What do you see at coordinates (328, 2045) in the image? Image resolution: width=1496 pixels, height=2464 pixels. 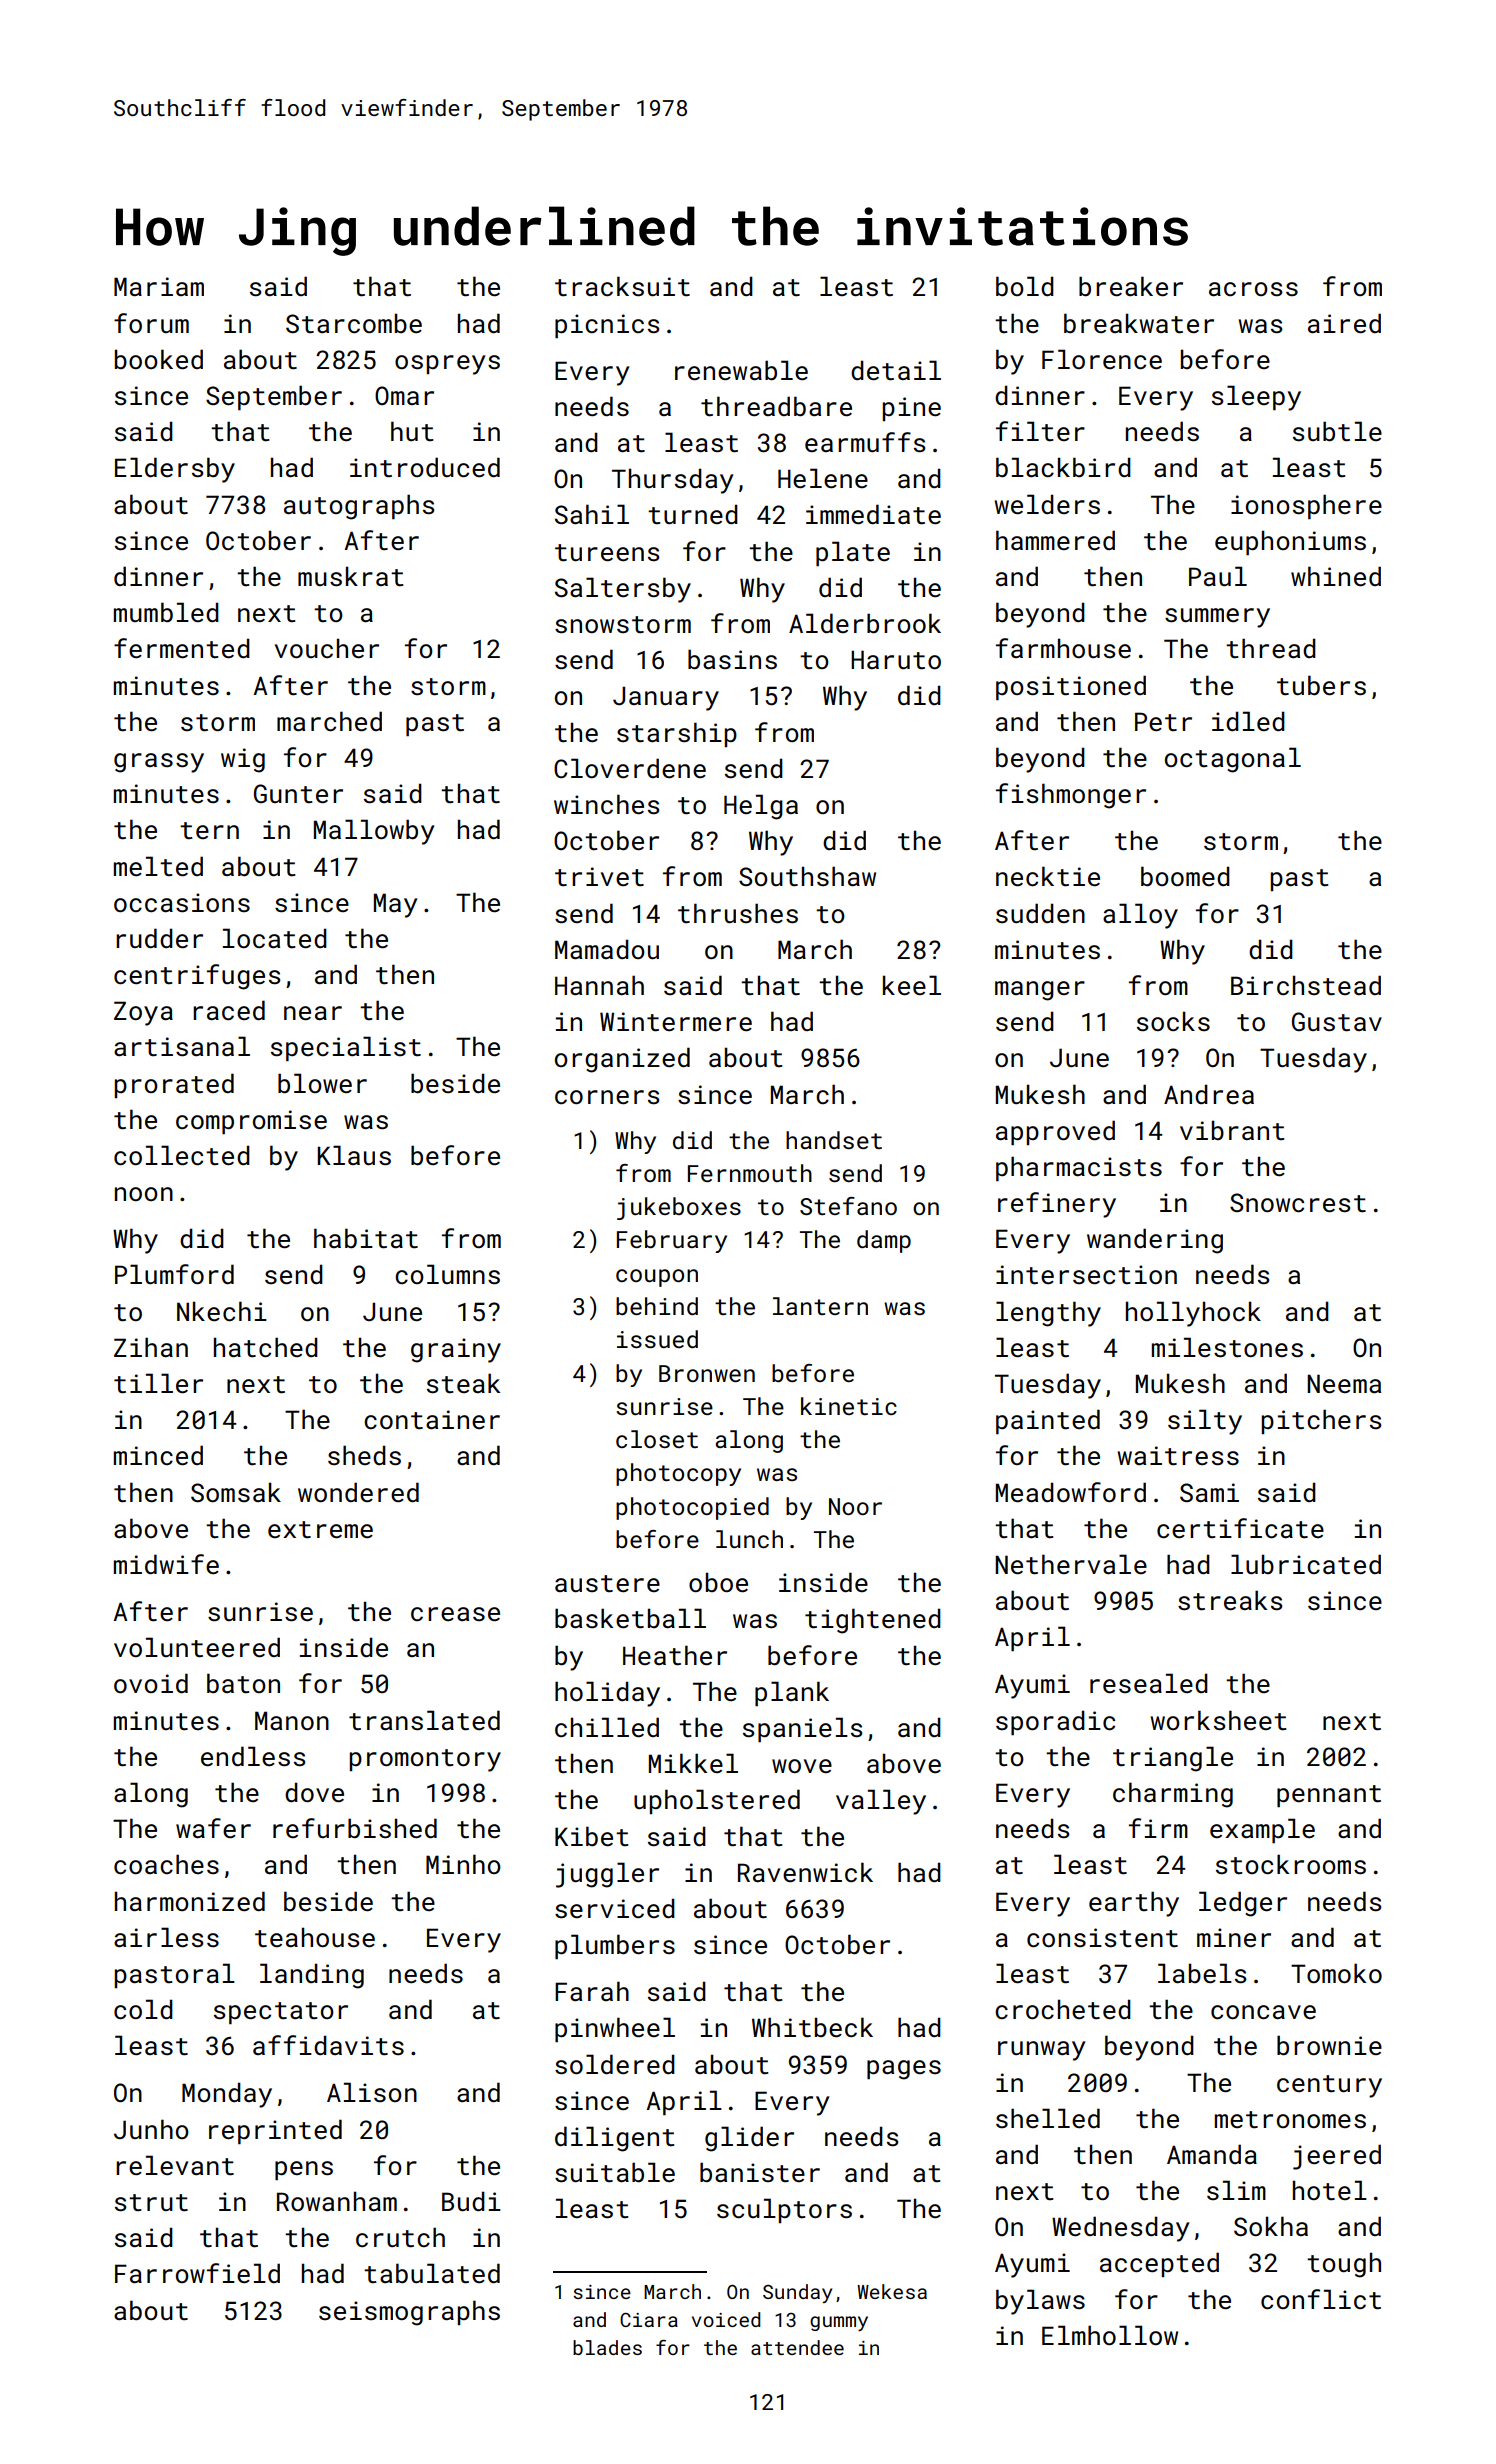 I see `affidavits` at bounding box center [328, 2045].
